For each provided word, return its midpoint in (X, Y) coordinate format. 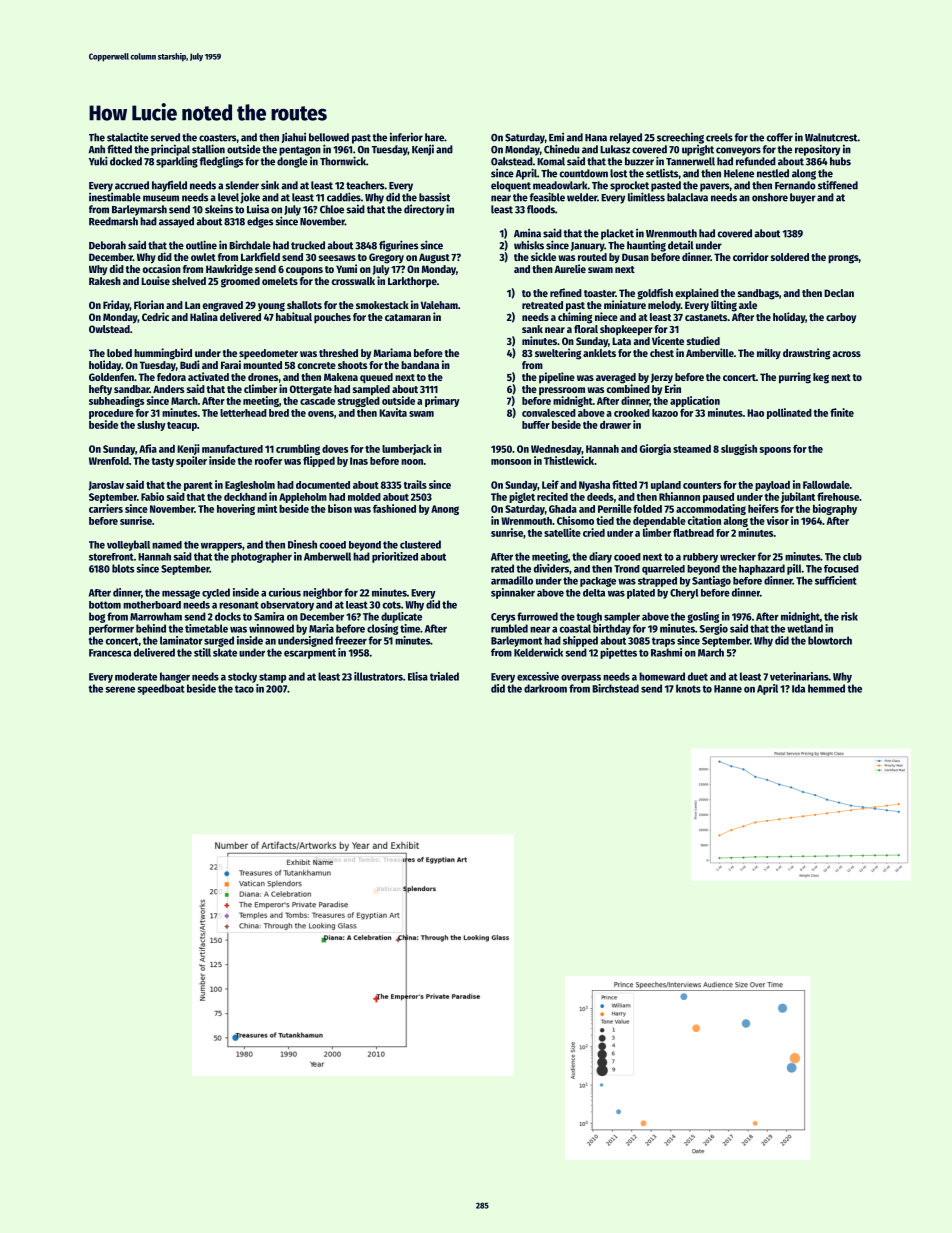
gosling (703, 617)
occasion (162, 268)
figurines (398, 246)
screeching (680, 138)
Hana (596, 138)
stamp (272, 678)
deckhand (245, 497)
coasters (217, 138)
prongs (843, 259)
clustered (420, 544)
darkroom (545, 688)
